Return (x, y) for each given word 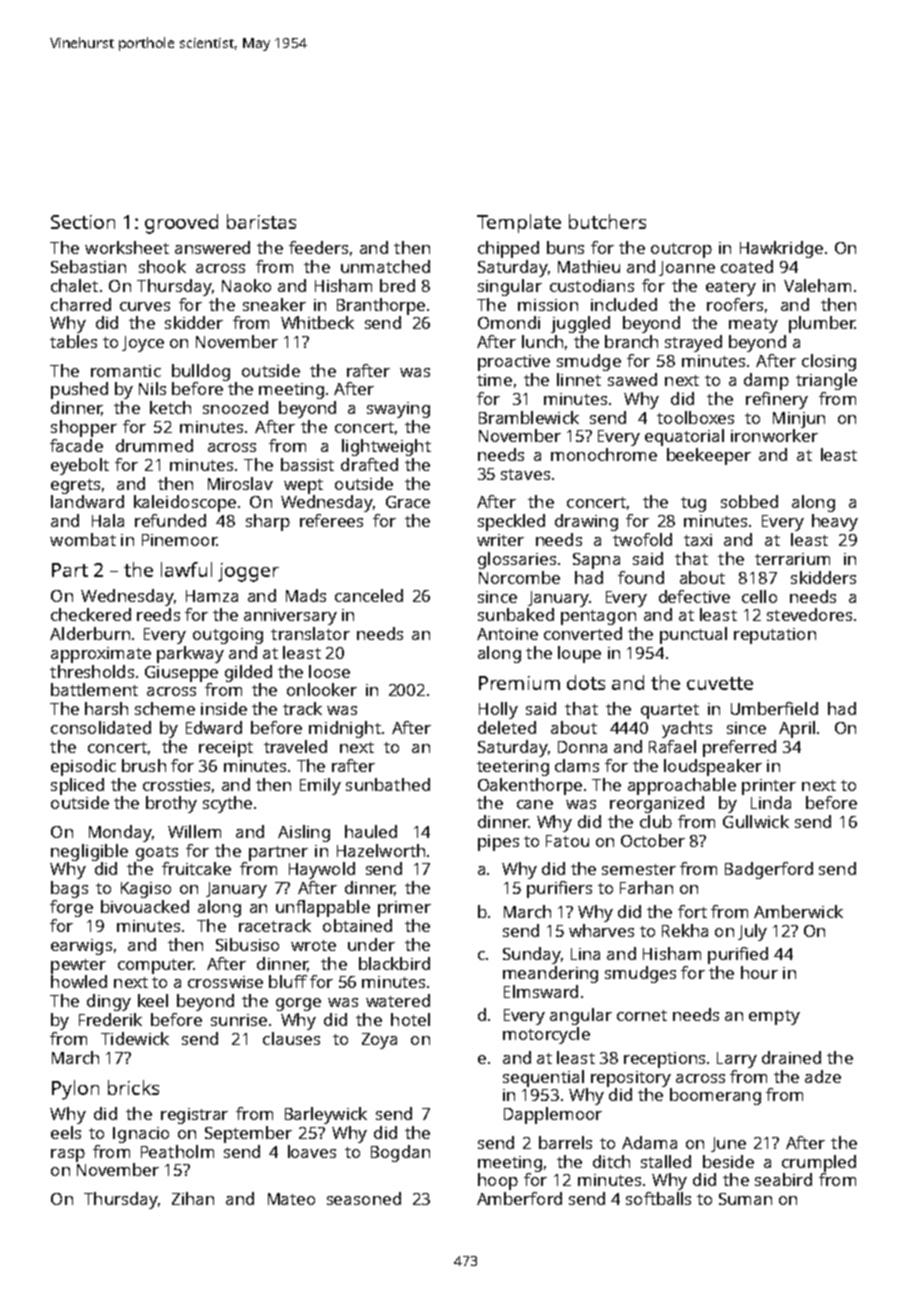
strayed (693, 343)
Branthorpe (381, 306)
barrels (565, 1142)
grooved (181, 224)
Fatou (567, 841)
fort (692, 911)
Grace (408, 502)
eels (66, 1132)
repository (631, 1079)
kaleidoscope (185, 503)
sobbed (749, 501)
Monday (120, 833)
